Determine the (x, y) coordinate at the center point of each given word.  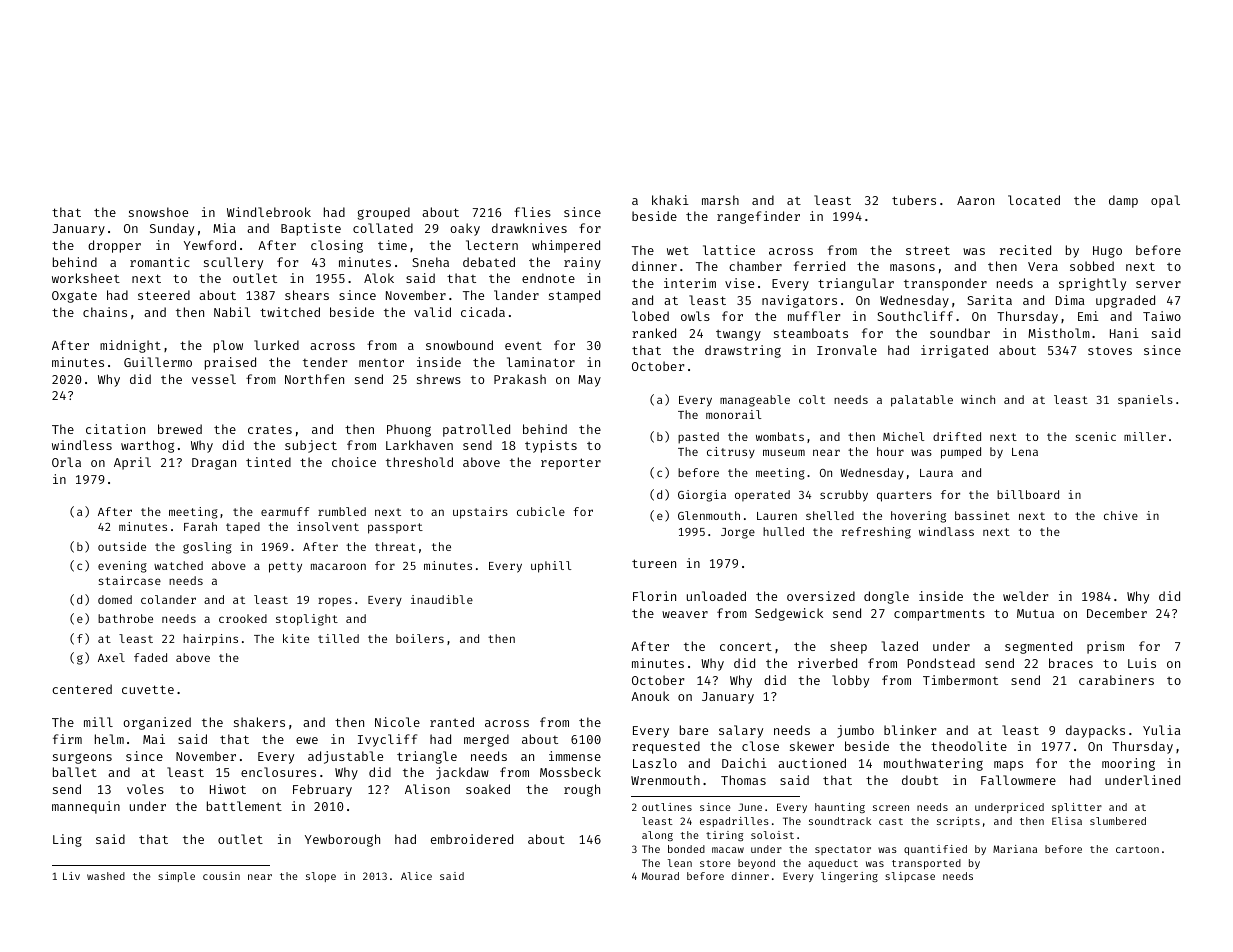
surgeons (82, 759)
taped (243, 528)
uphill (551, 567)
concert (746, 647)
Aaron (975, 200)
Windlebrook (269, 212)
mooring (1128, 764)
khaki (670, 200)
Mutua (1035, 613)
